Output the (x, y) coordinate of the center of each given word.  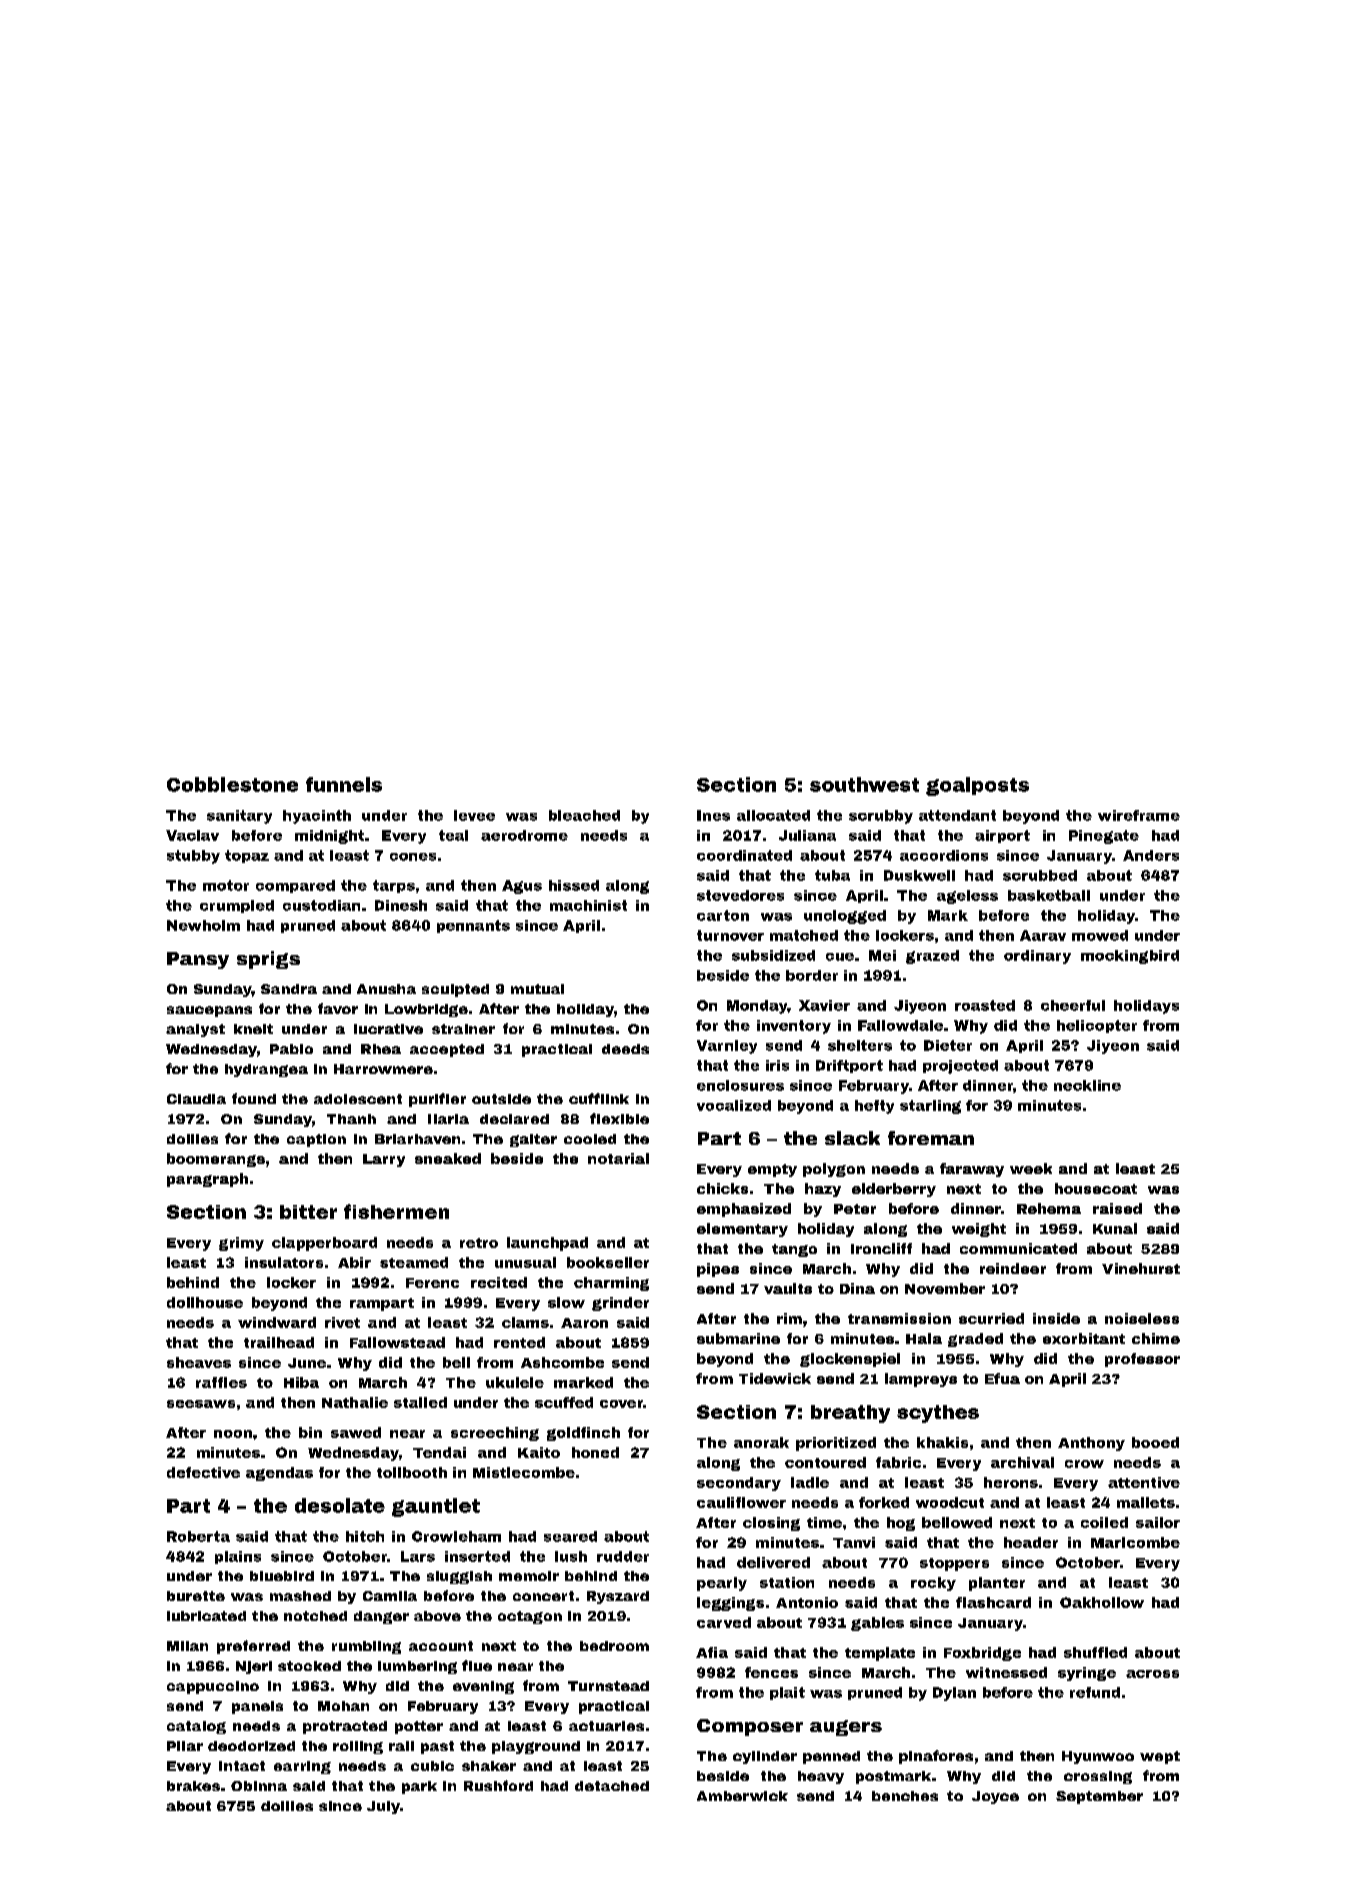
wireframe (1139, 815)
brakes (193, 1786)
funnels (344, 784)
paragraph (207, 1180)
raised (1117, 1208)
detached (612, 1786)
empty (772, 1170)
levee (474, 815)
